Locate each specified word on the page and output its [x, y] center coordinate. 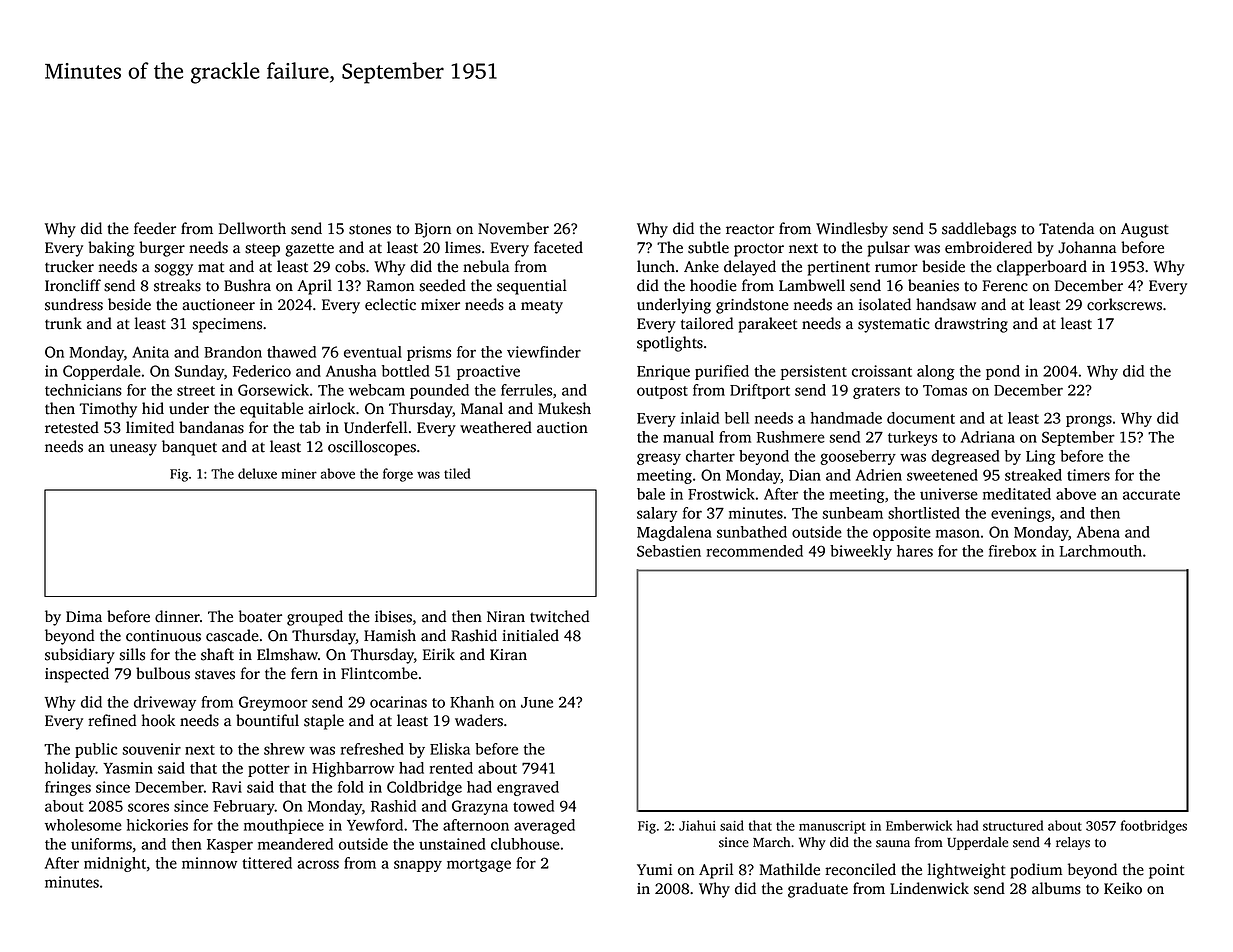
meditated [1017, 494]
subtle [708, 247]
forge [398, 475]
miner [299, 474]
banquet [189, 448]
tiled [457, 473]
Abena [1098, 532]
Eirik [439, 654]
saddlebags [979, 230]
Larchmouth [1100, 551]
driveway [165, 703]
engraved [528, 788]
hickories [157, 825]
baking [111, 249]
